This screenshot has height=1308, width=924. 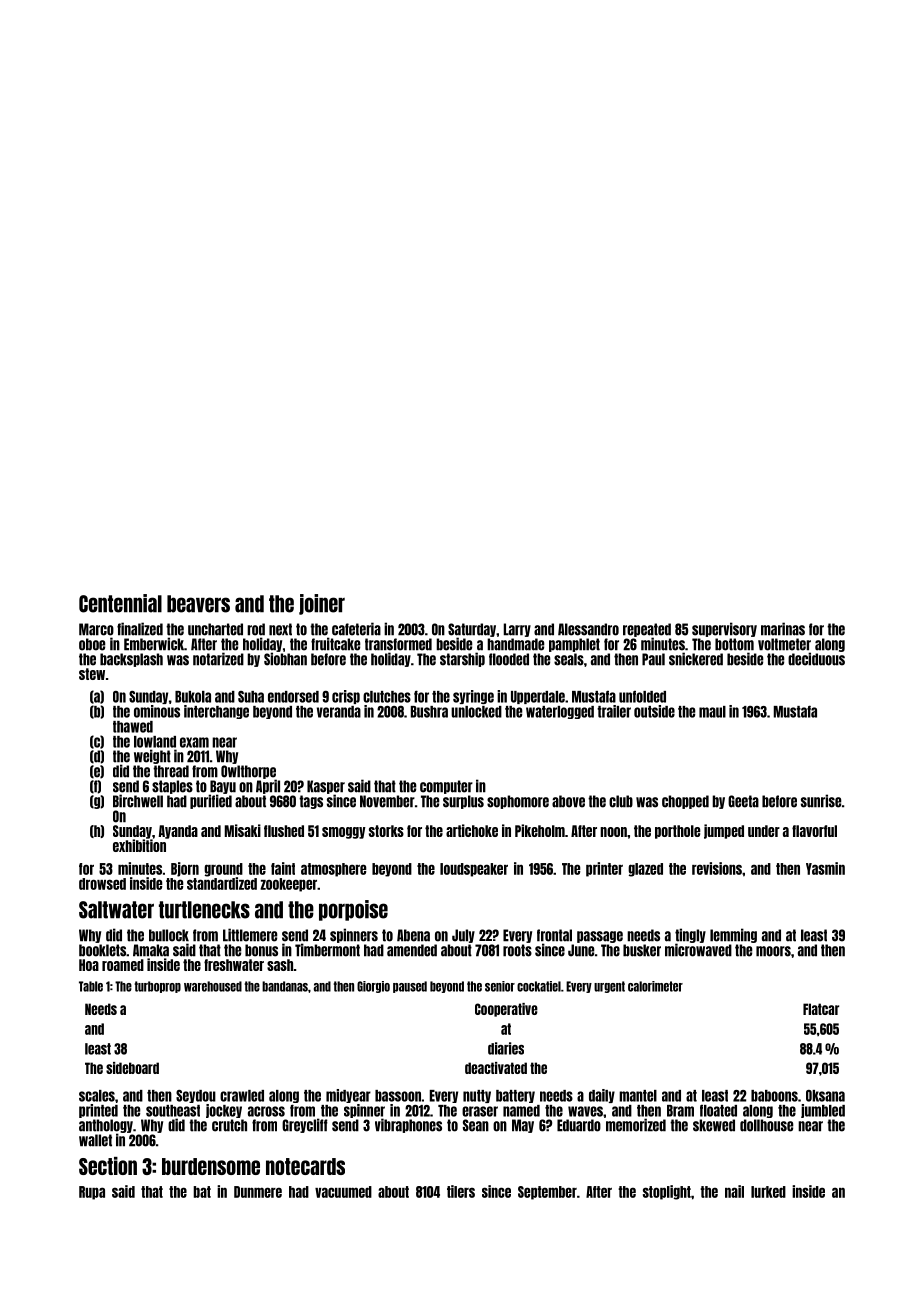 I want to click on moors, so click(x=773, y=951).
